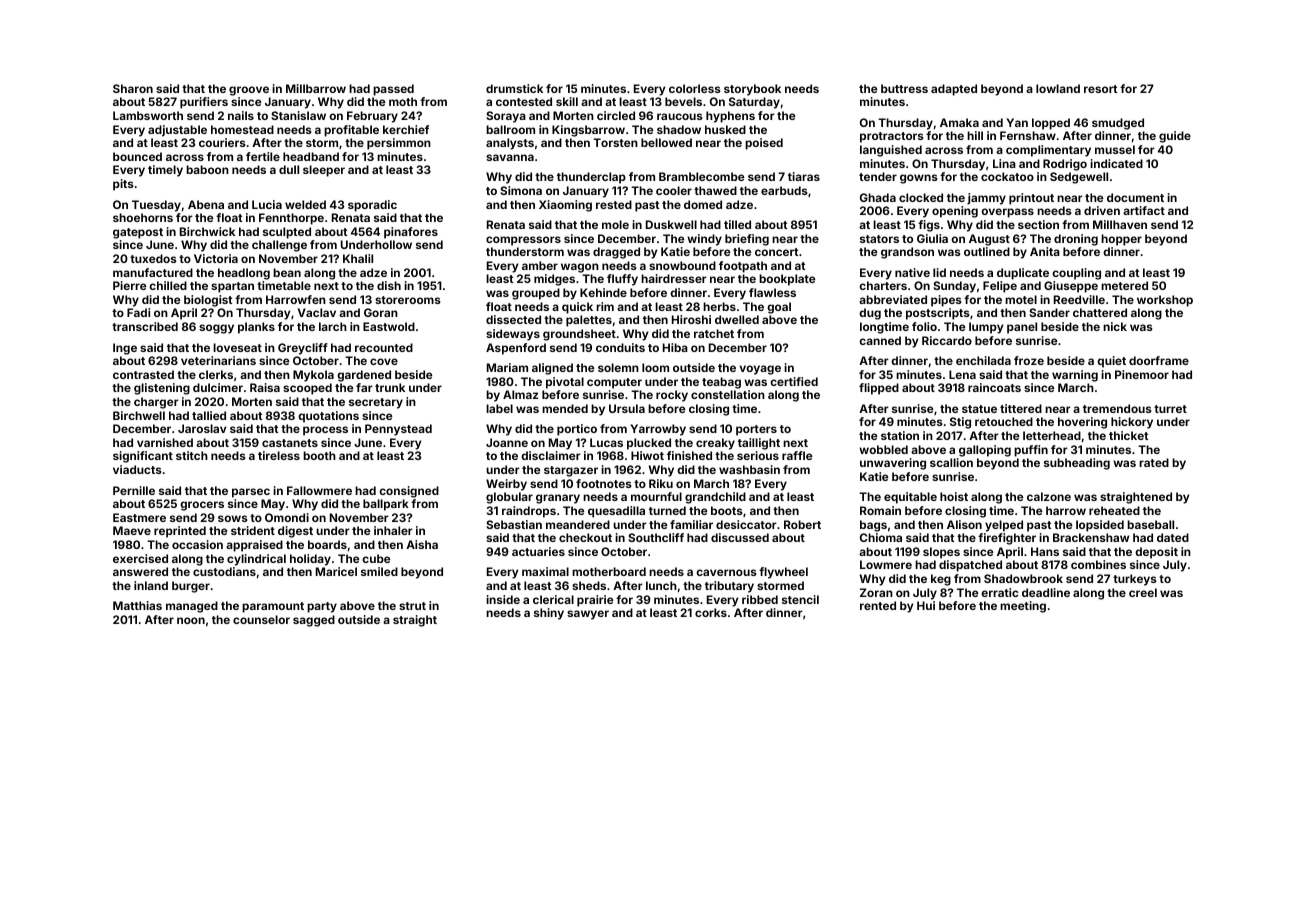 The height and width of the image is (924, 1308). What do you see at coordinates (1058, 88) in the image?
I see `lowland` at bounding box center [1058, 88].
